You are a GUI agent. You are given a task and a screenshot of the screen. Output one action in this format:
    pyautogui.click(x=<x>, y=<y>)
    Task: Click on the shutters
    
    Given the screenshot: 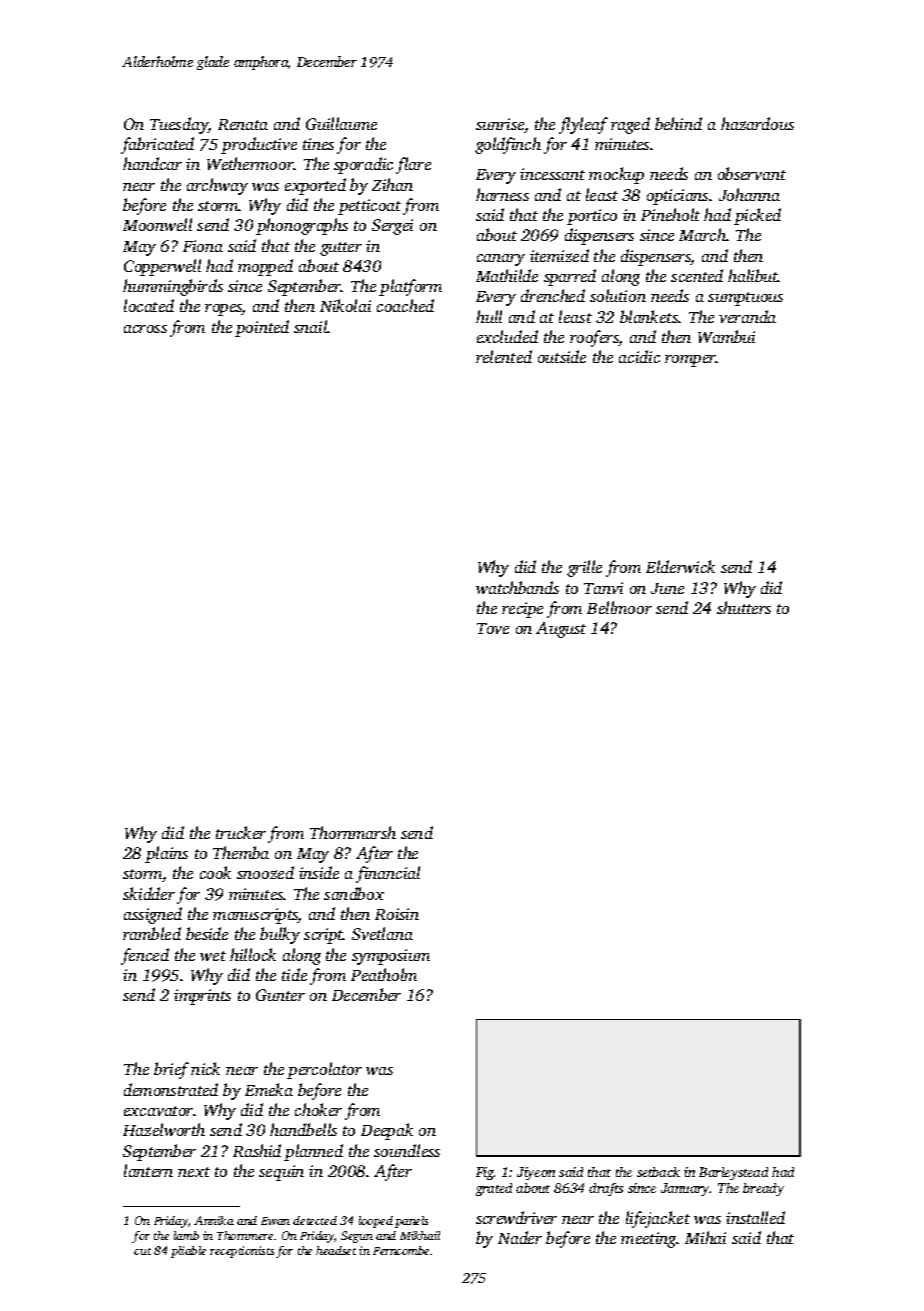 What is the action you would take?
    pyautogui.click(x=744, y=607)
